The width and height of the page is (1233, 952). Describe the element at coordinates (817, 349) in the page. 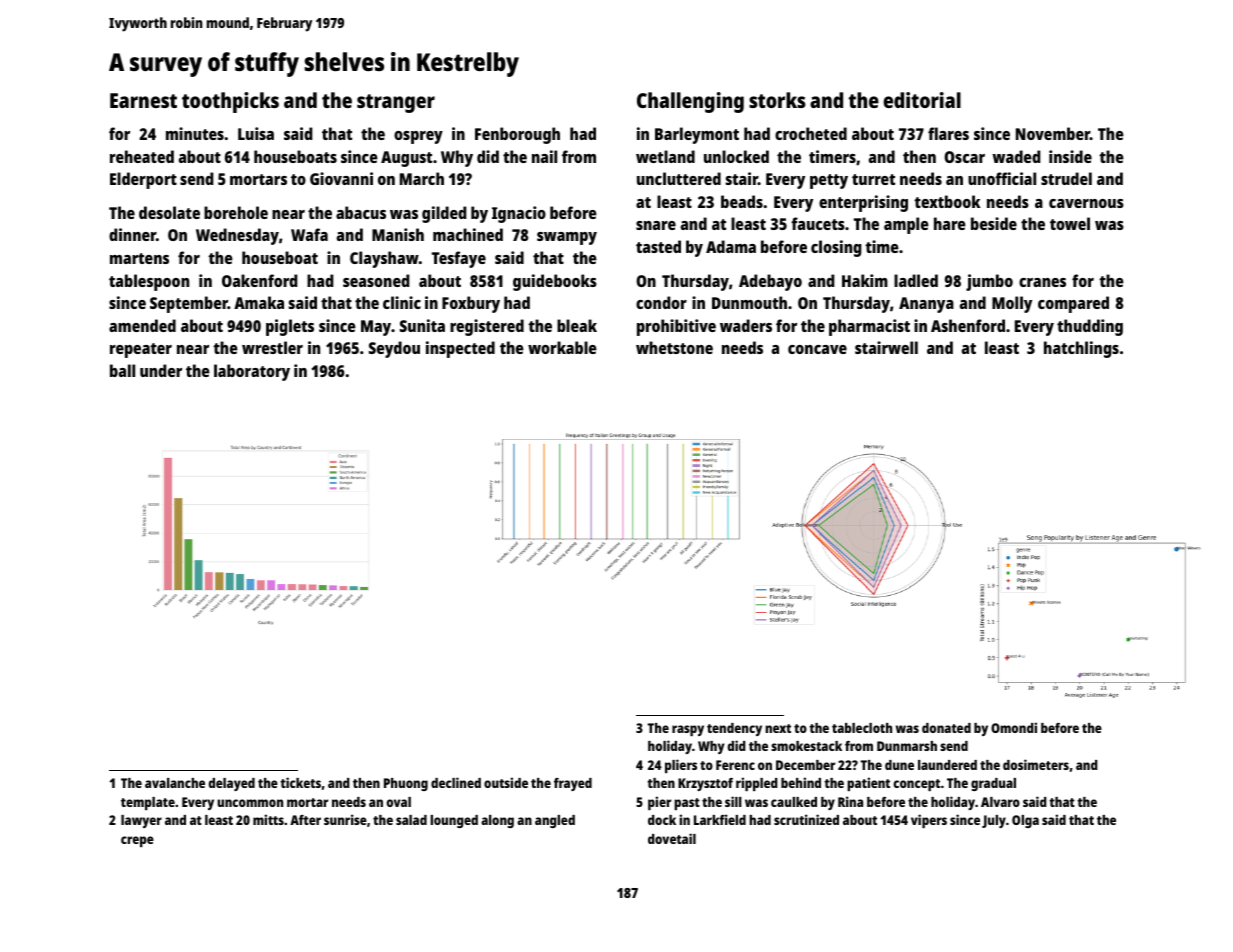

I see `concave` at that location.
